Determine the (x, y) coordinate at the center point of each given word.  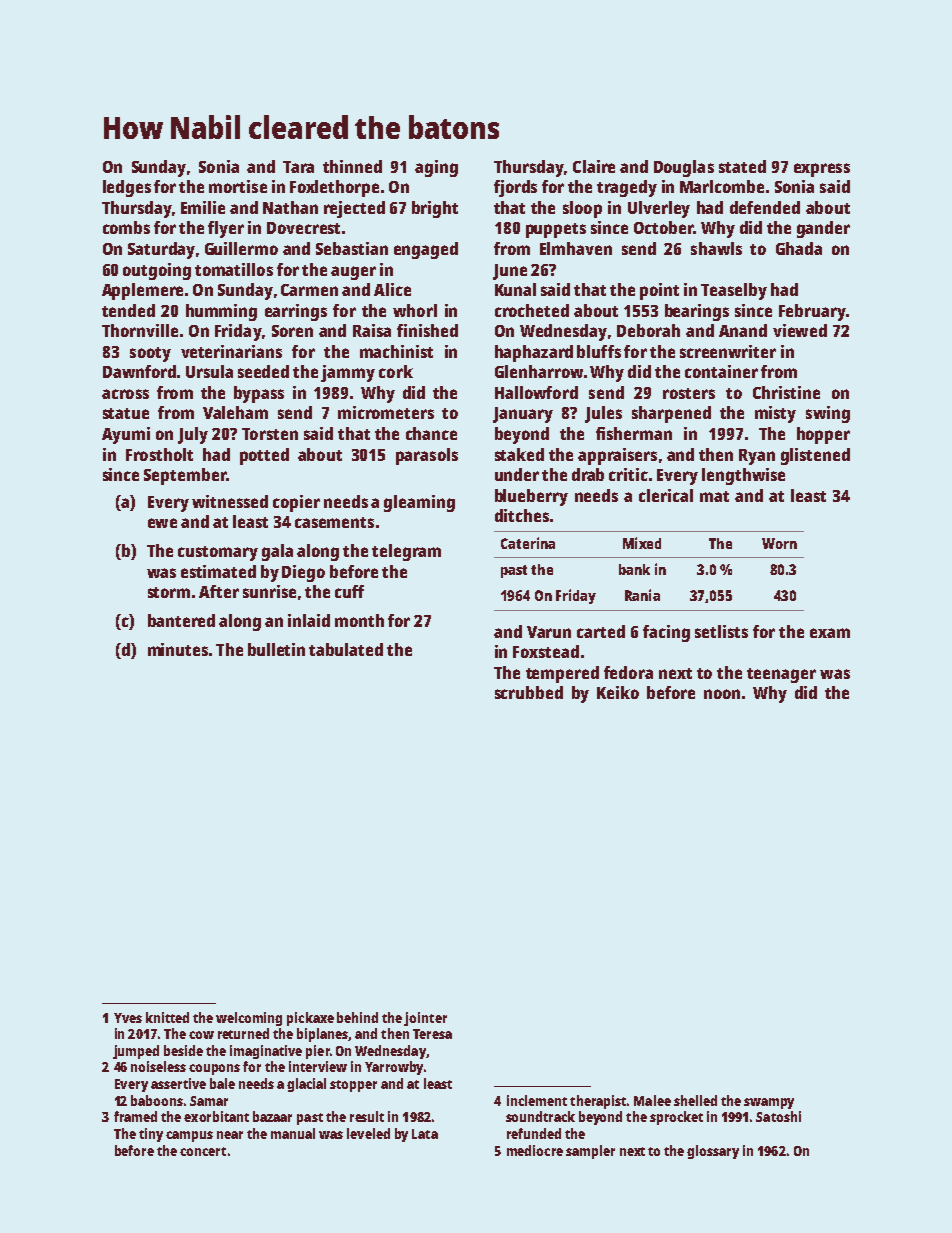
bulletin (276, 649)
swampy (769, 1103)
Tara (298, 167)
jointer (425, 1019)
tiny (151, 1135)
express (822, 170)
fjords (515, 188)
